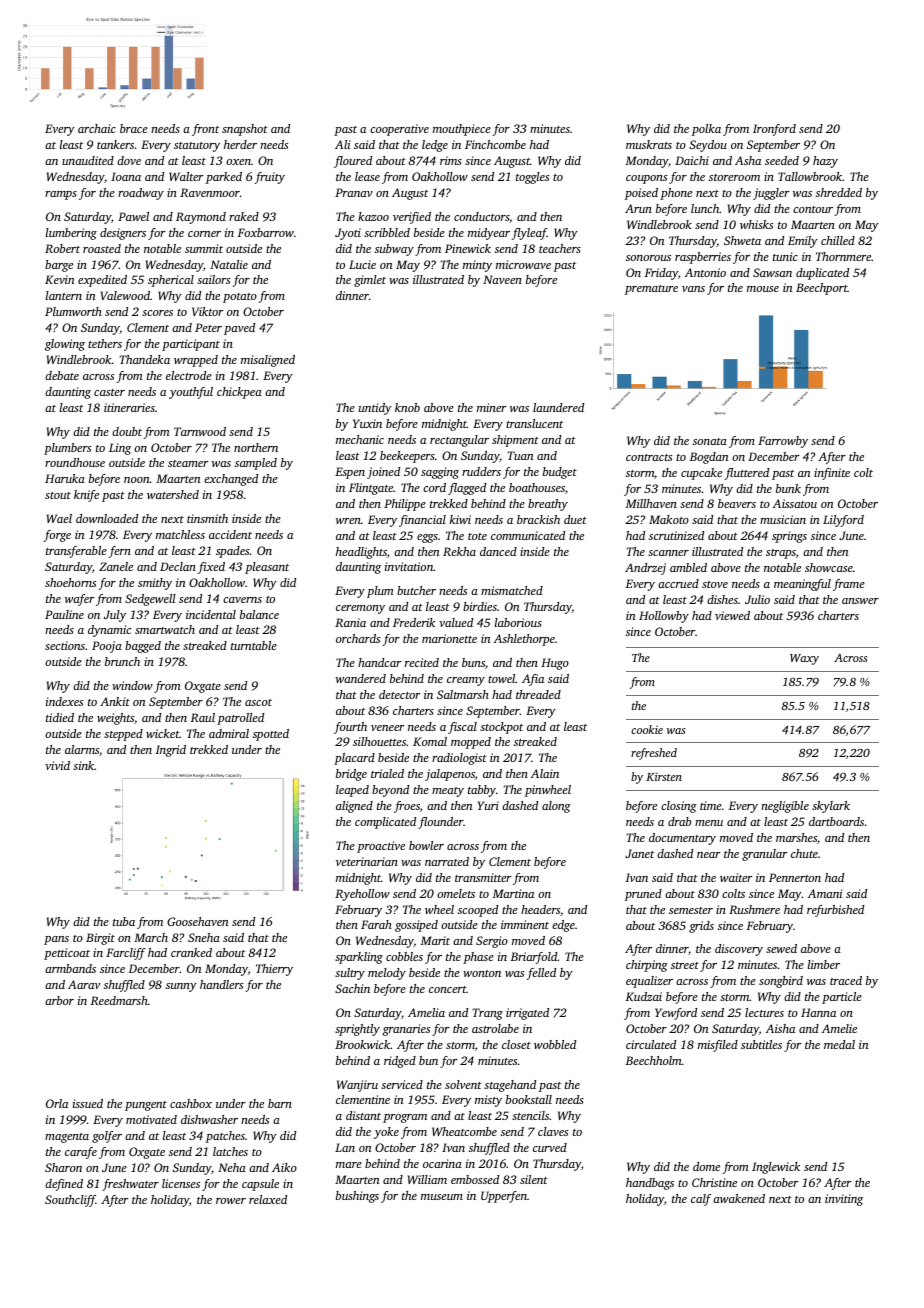  Describe the element at coordinates (256, 447) in the page. I see `northern` at that location.
